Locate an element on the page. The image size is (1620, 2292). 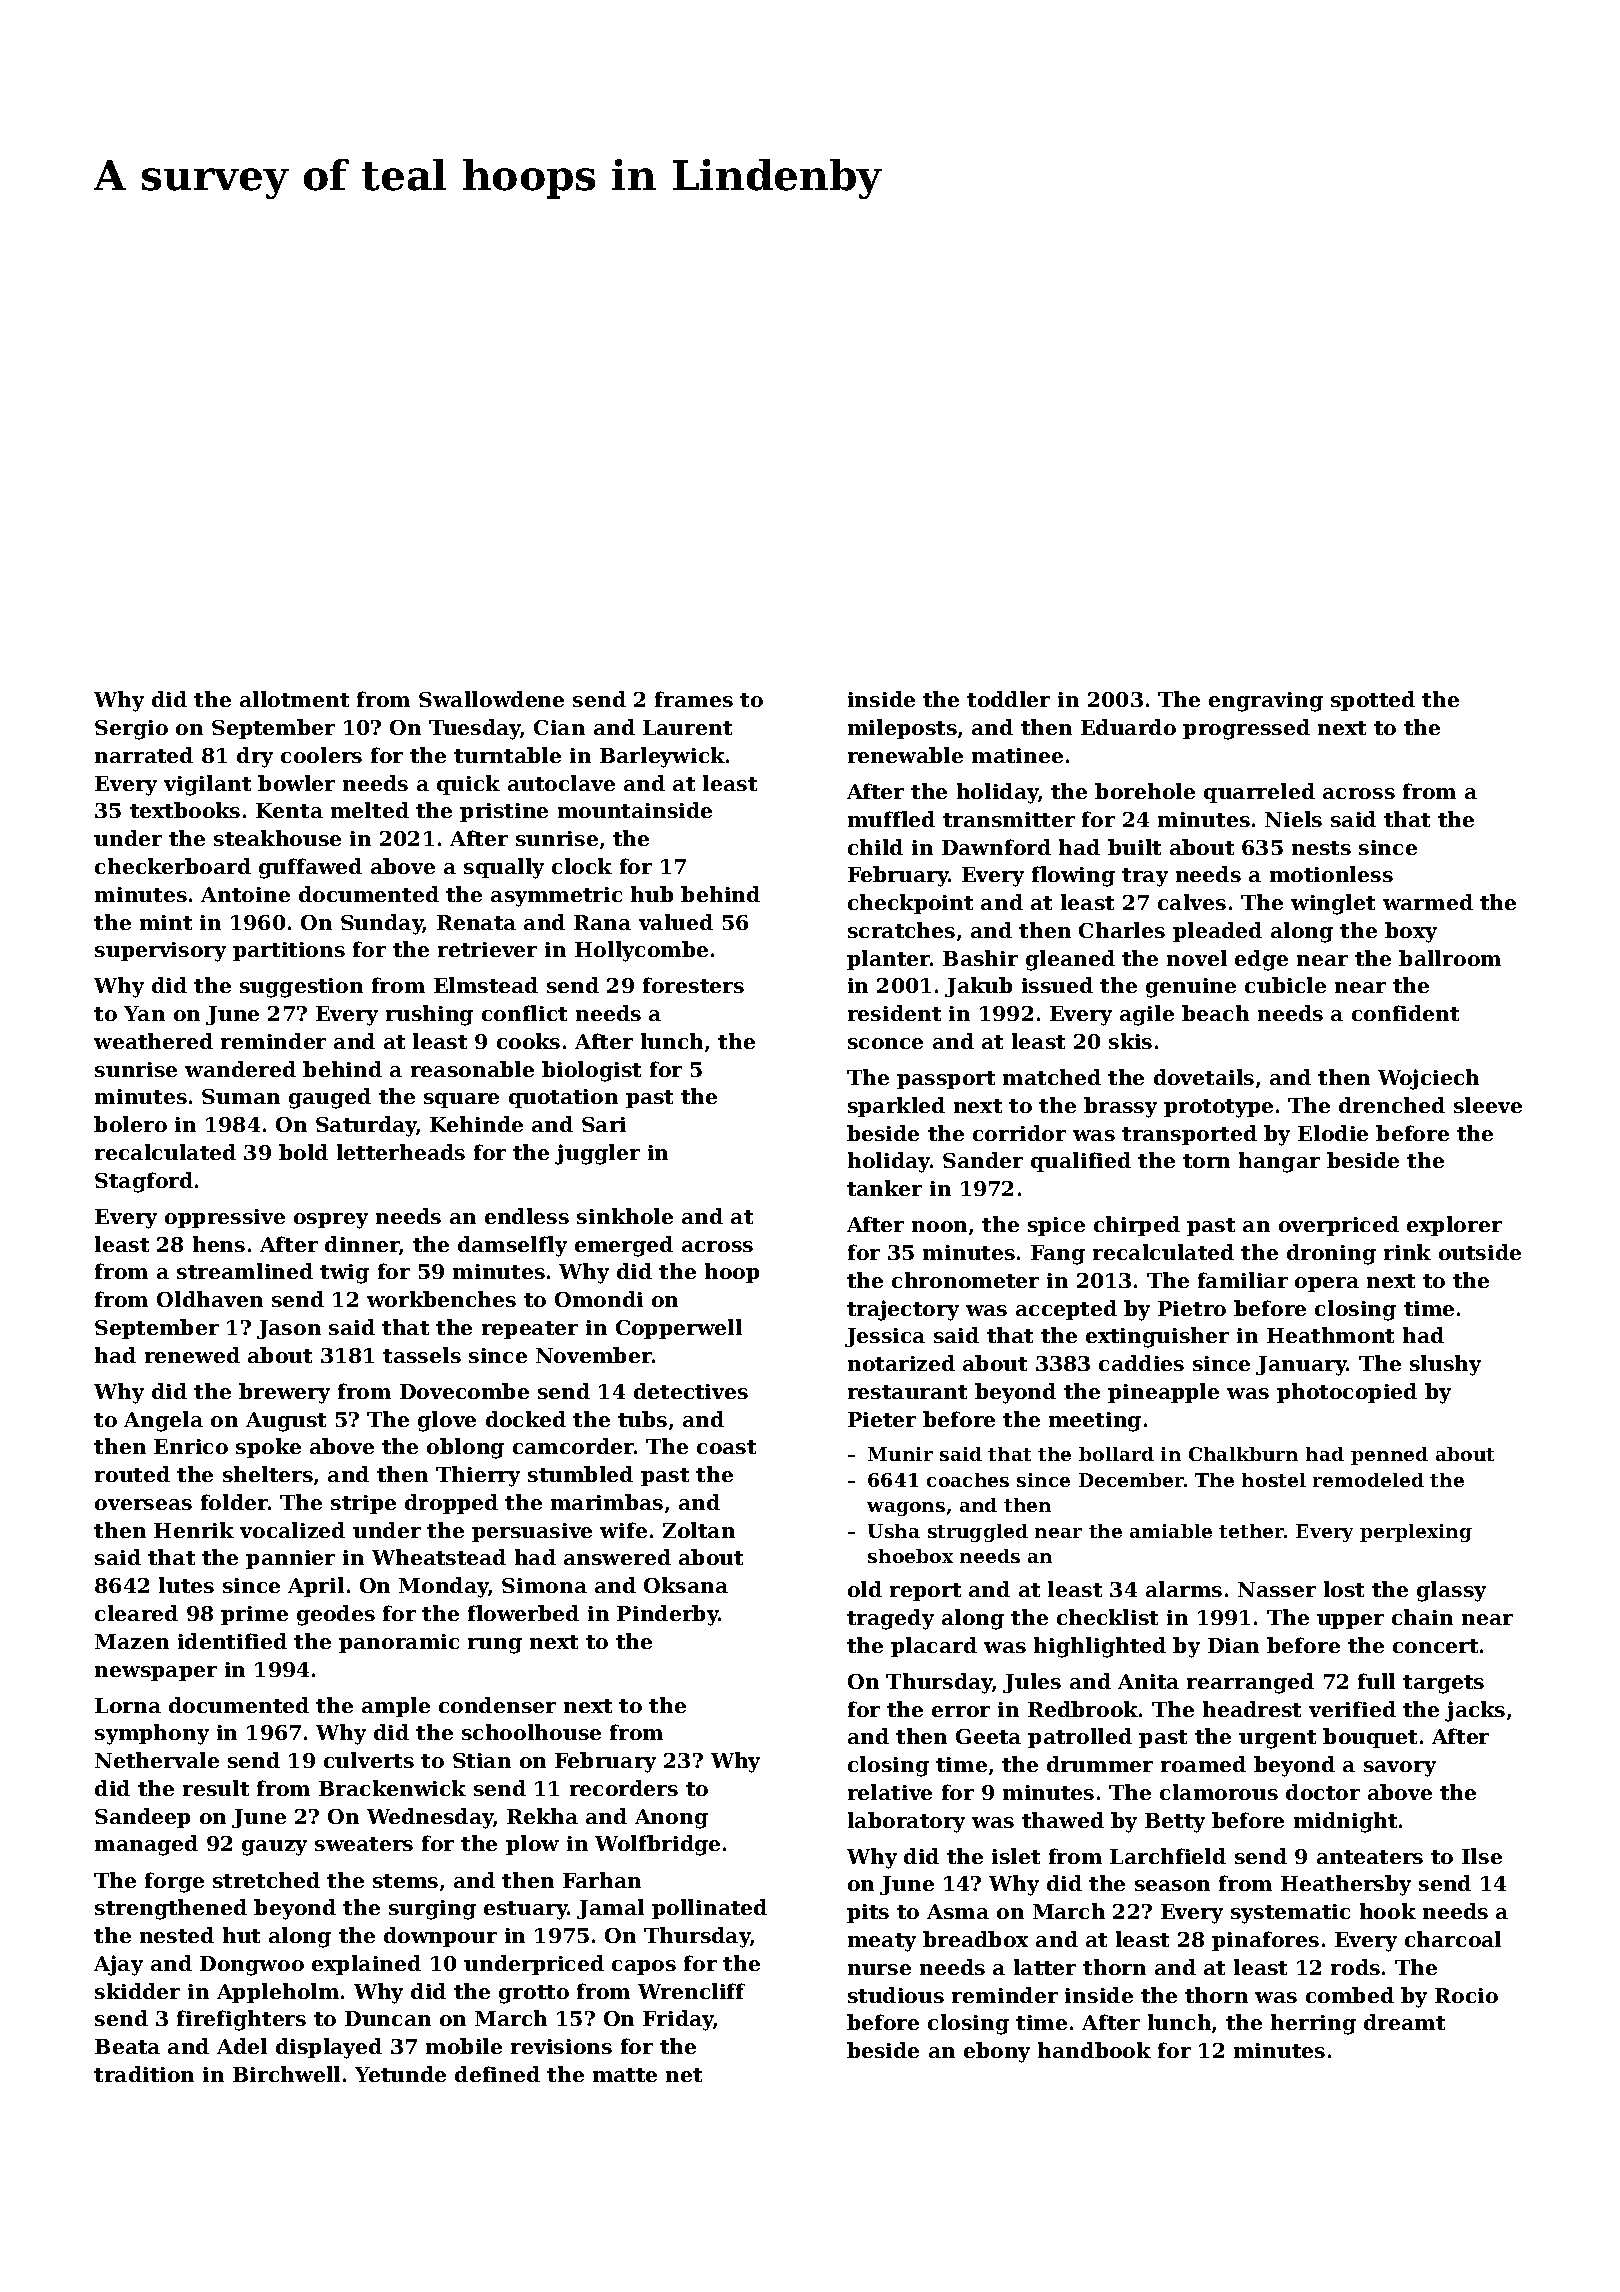
doctor is located at coordinates (1323, 1792).
